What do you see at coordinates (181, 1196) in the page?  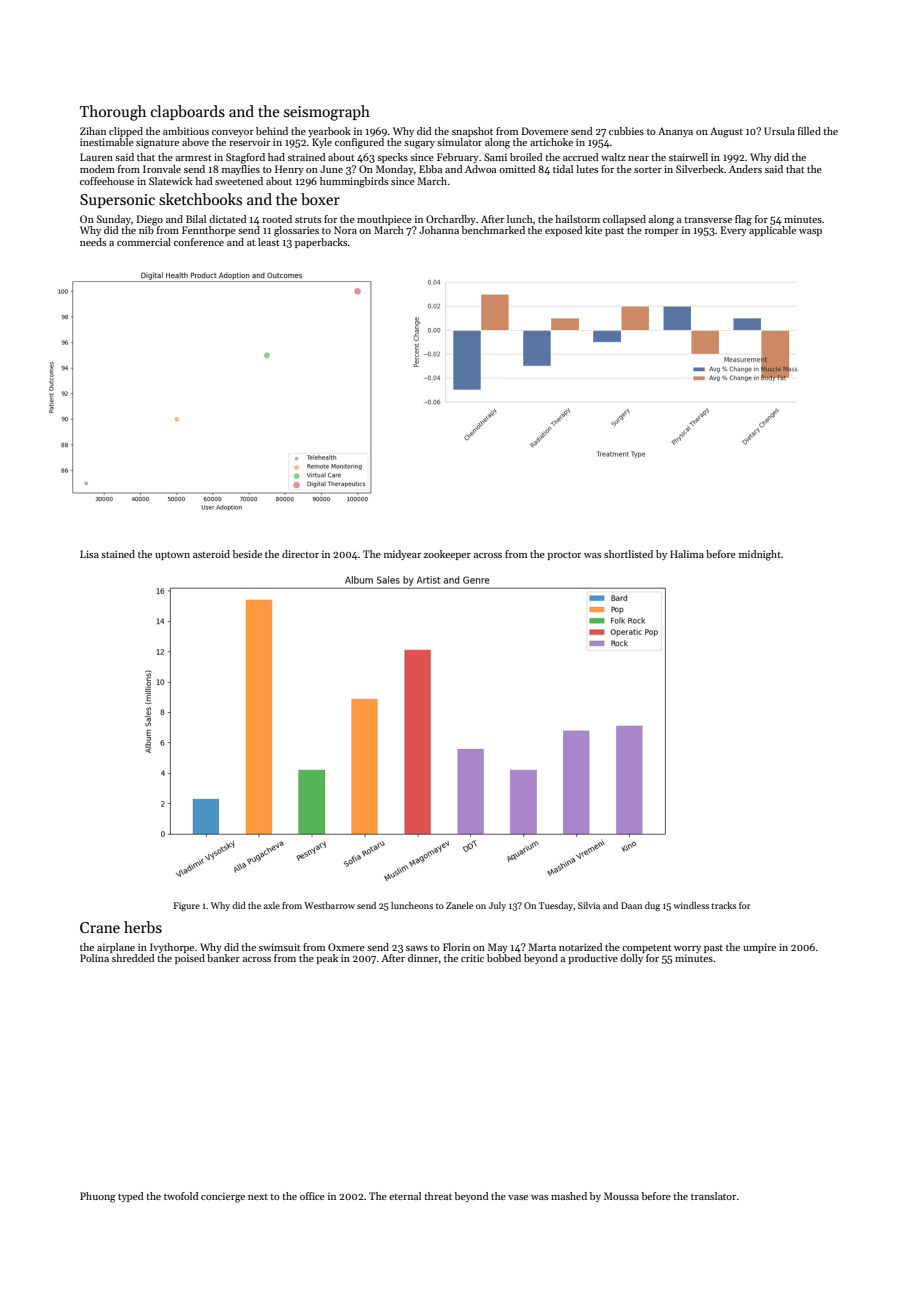 I see `twofold` at bounding box center [181, 1196].
